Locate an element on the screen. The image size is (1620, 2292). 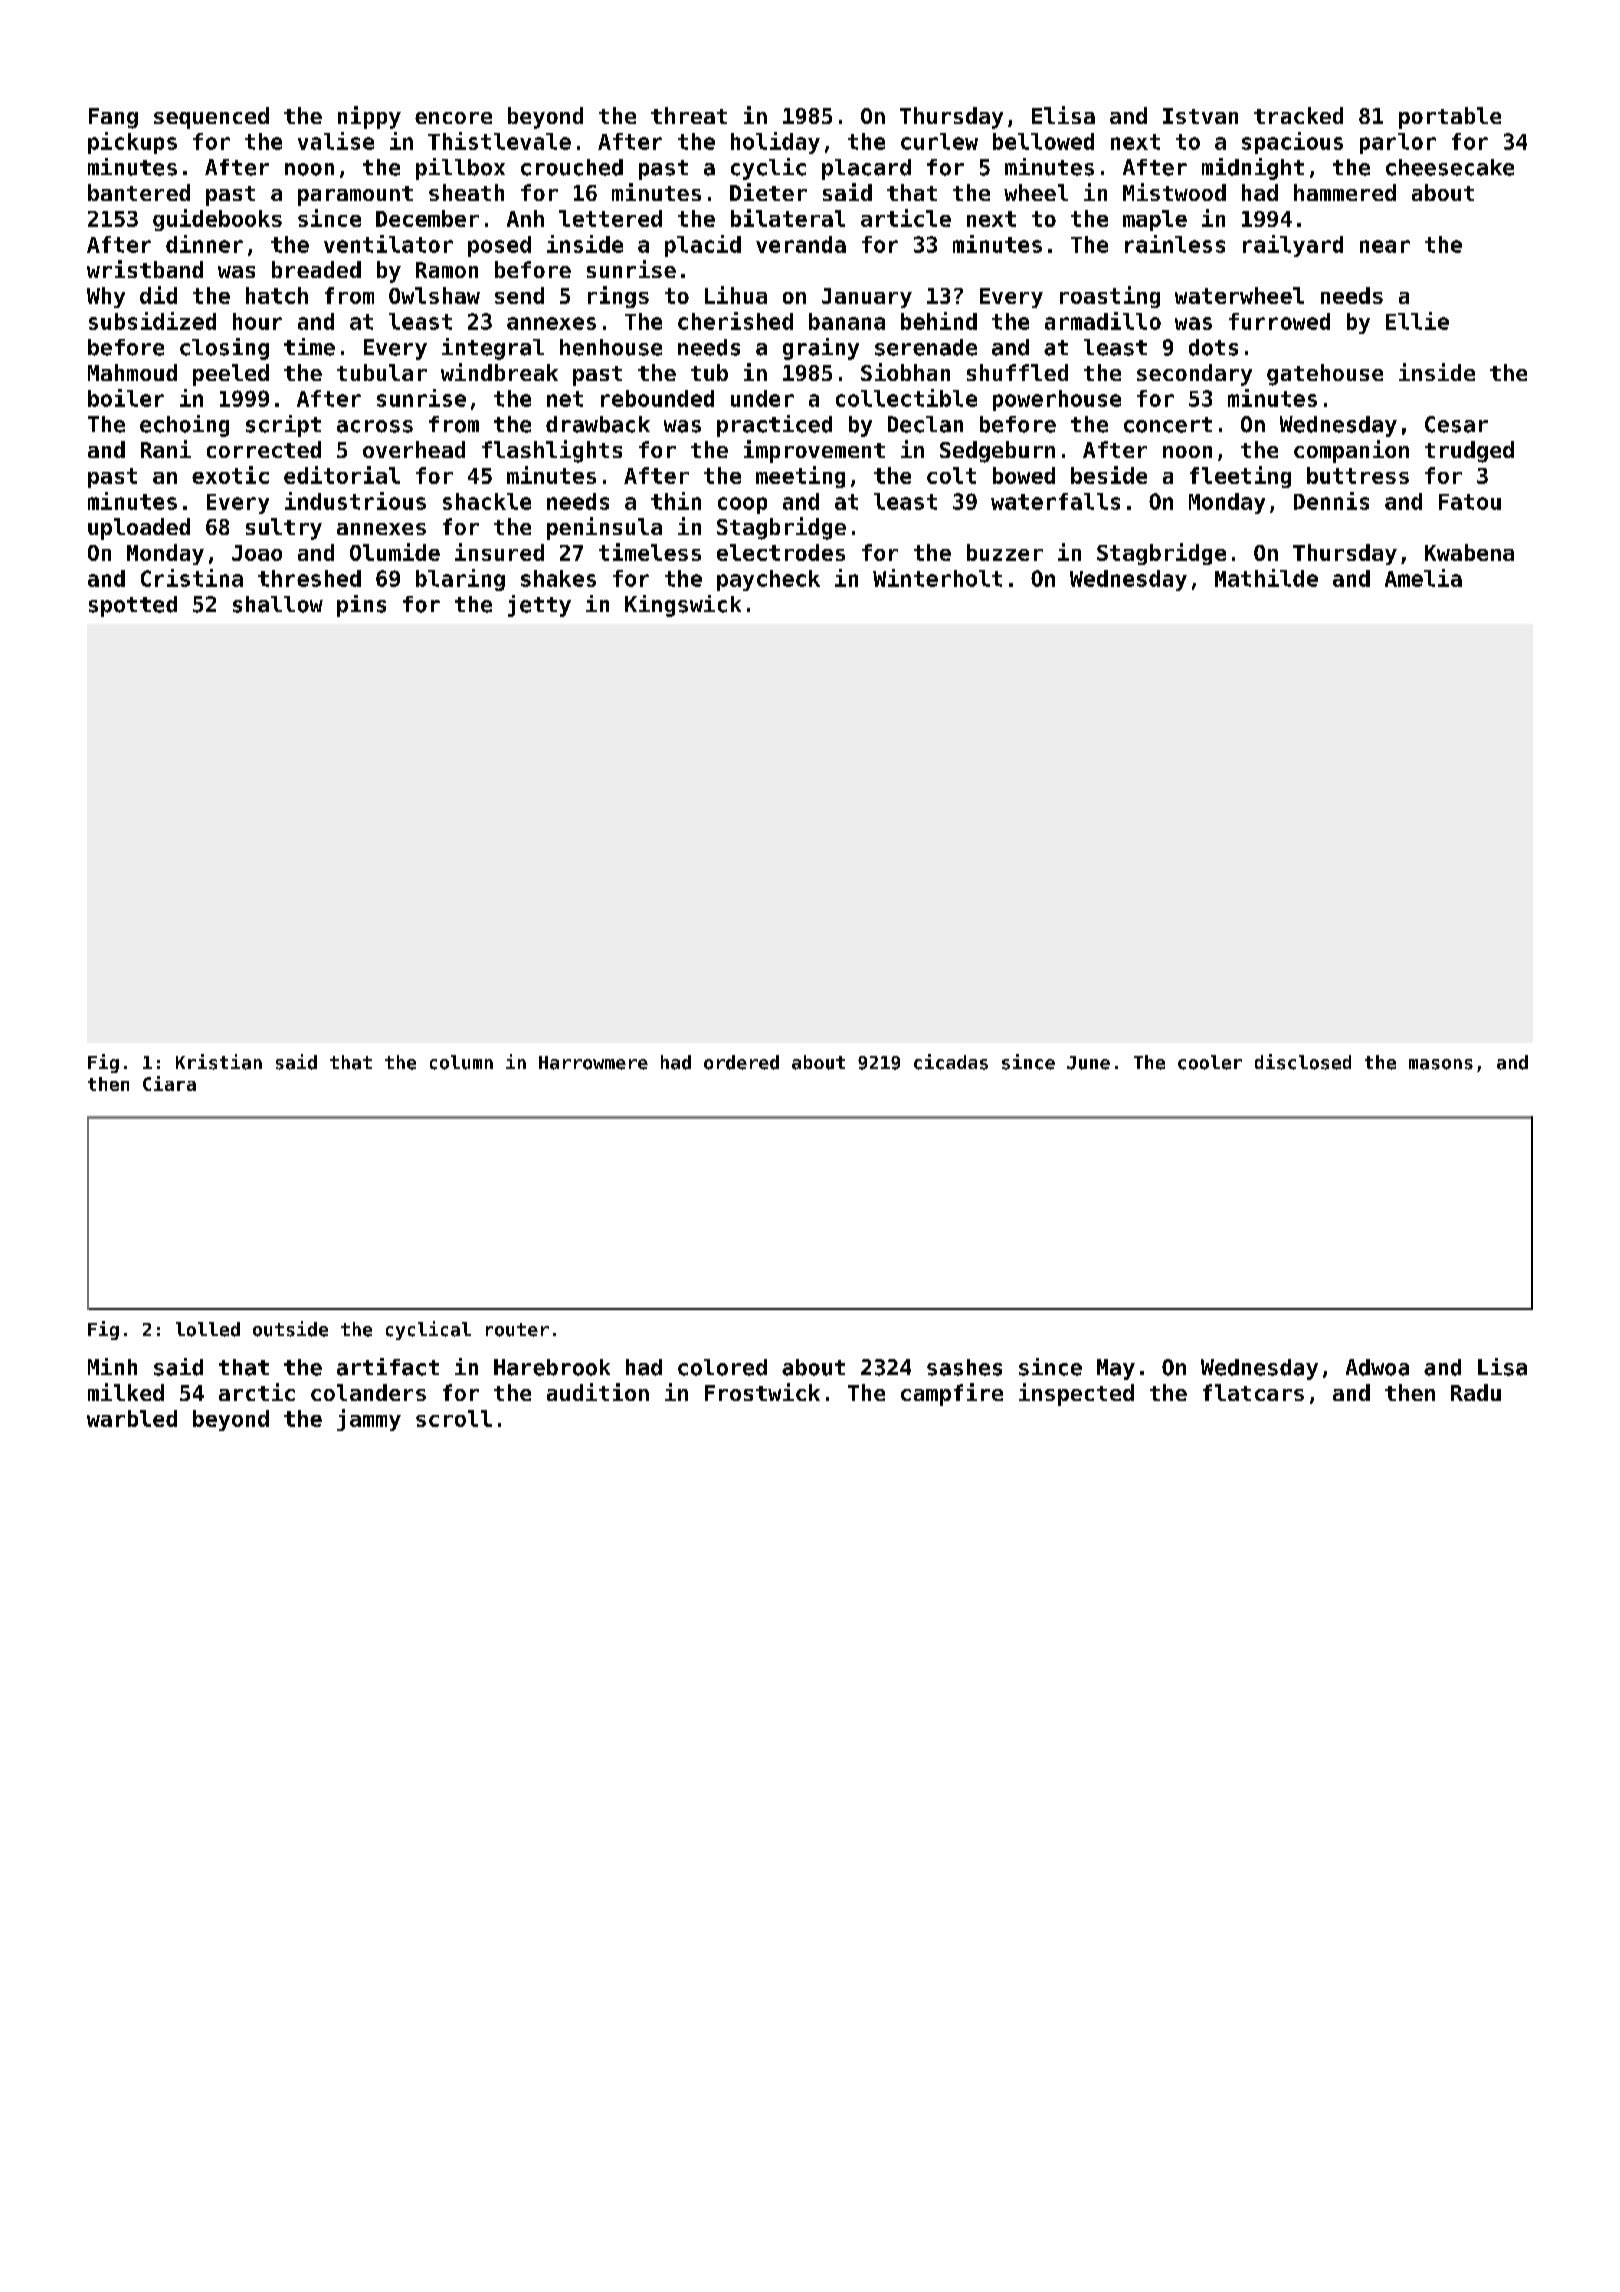
threat is located at coordinates (689, 115).
